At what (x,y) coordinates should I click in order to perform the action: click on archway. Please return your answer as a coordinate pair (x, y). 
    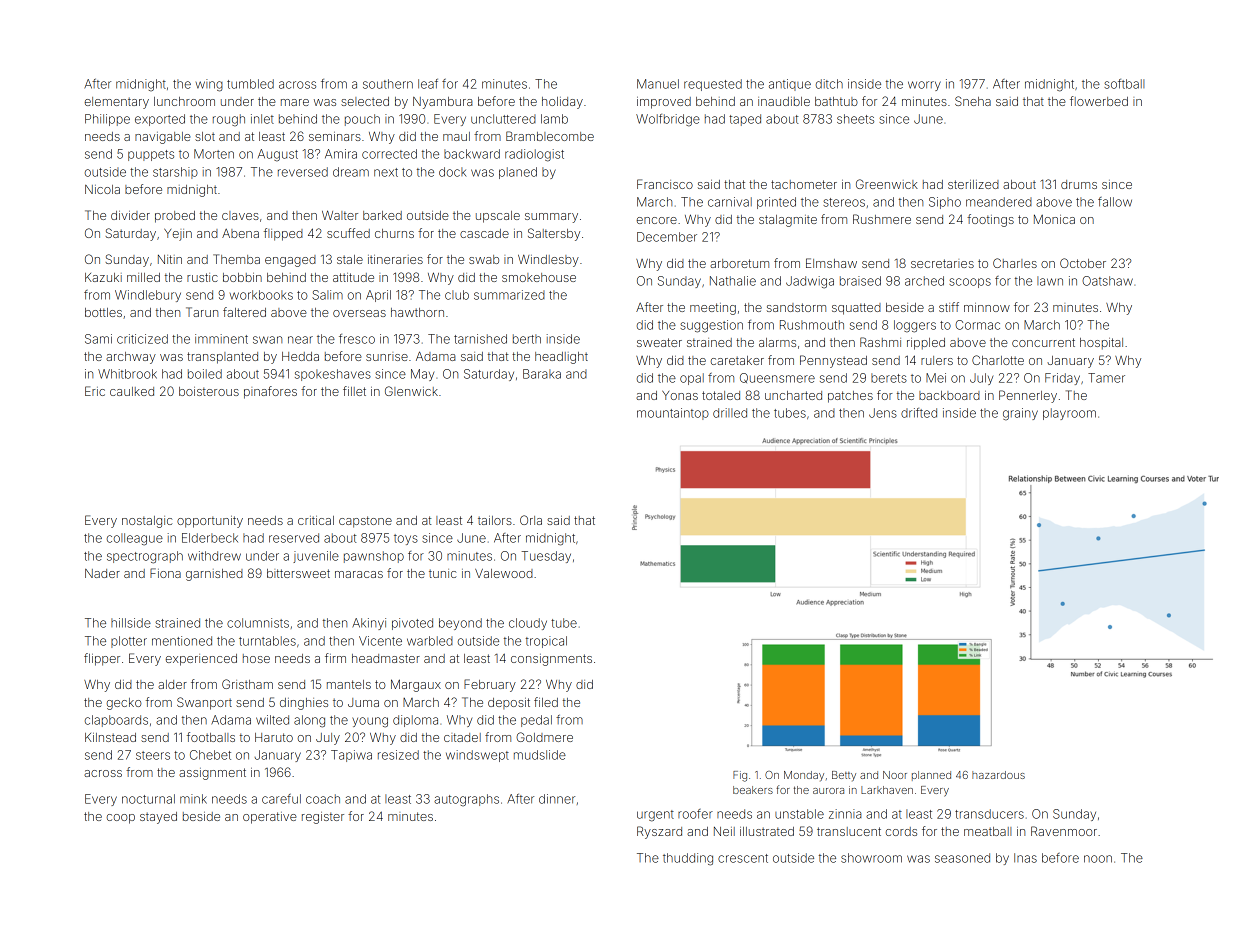
    Looking at the image, I should click on (131, 358).
